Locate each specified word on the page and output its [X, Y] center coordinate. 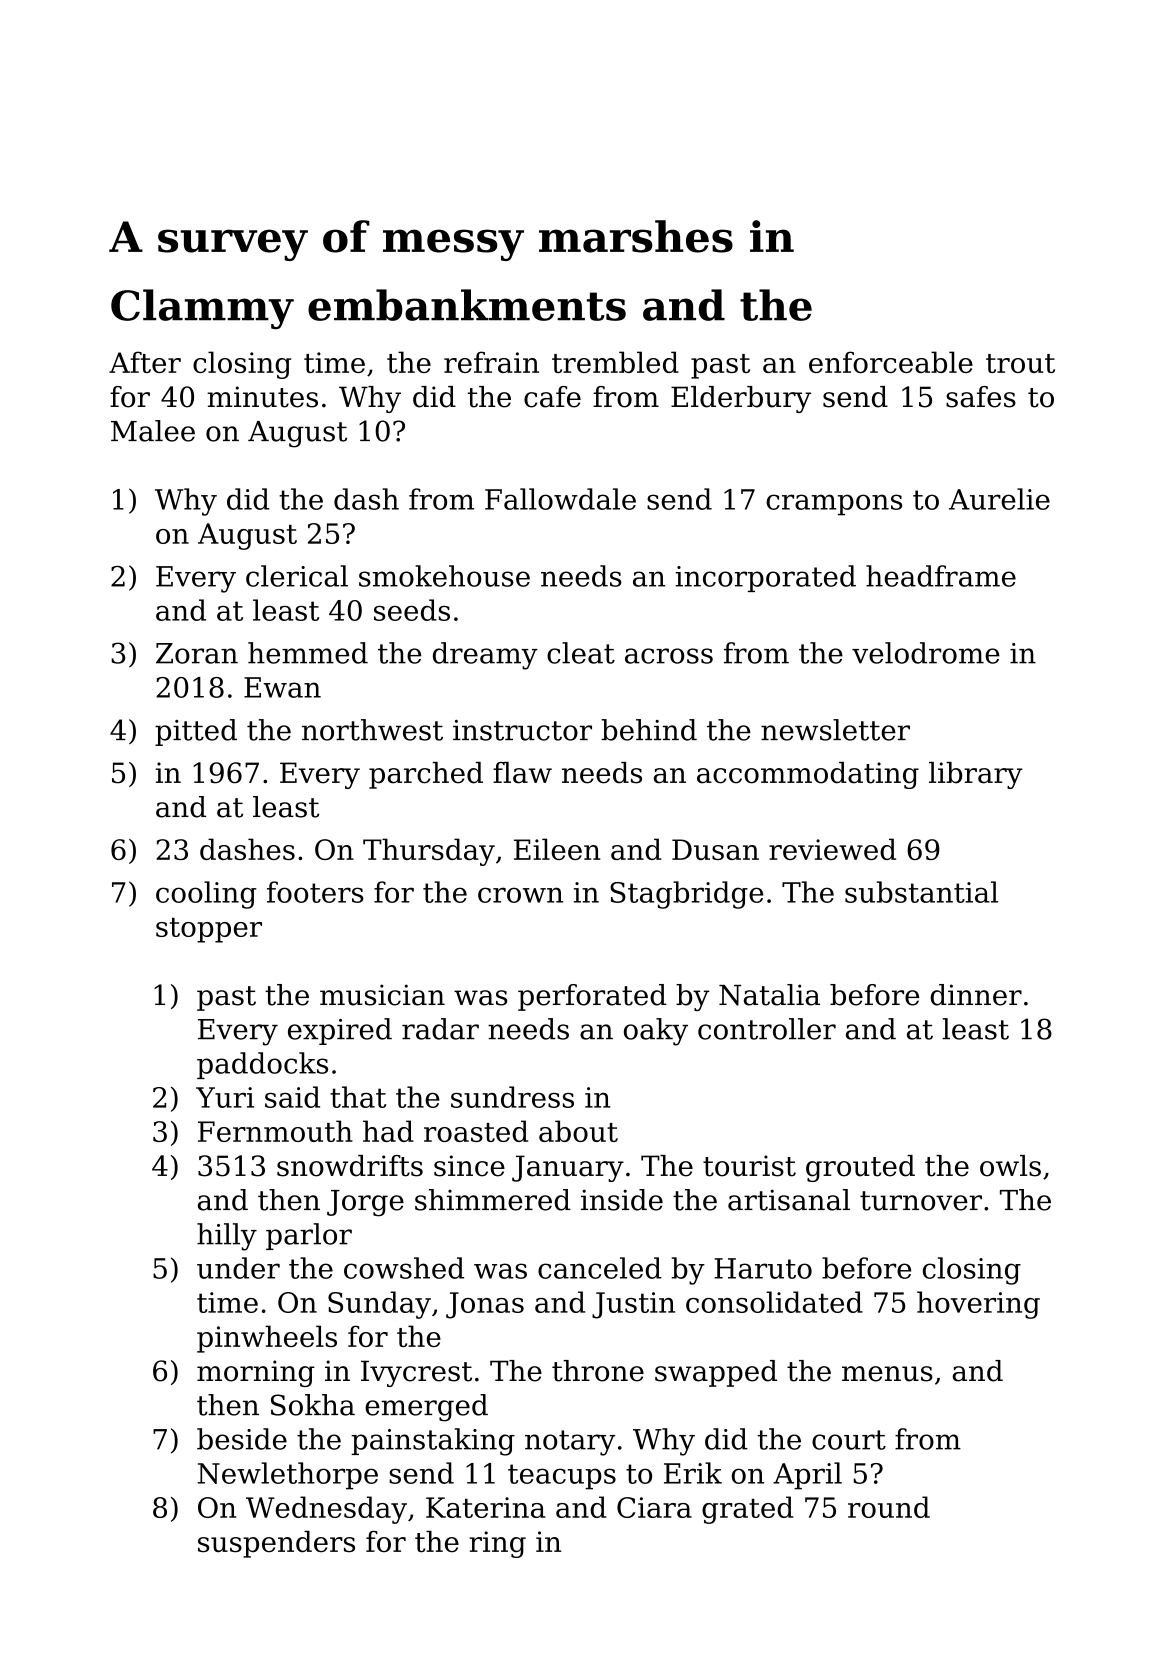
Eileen [557, 849]
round [889, 1507]
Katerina [485, 1507]
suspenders [276, 1544]
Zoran [197, 653]
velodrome [926, 653]
